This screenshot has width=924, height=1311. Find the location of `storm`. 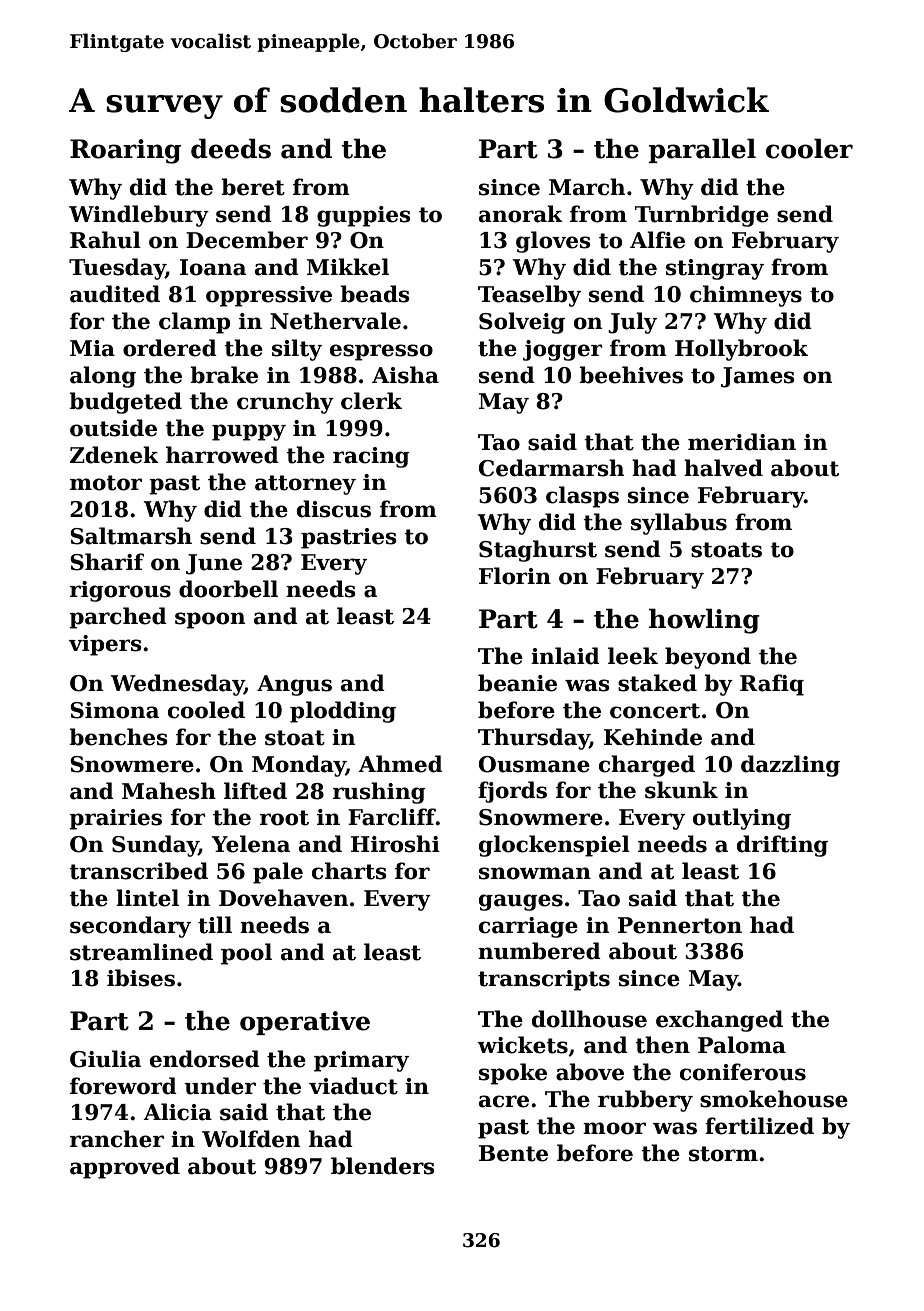

storm is located at coordinates (723, 1154).
